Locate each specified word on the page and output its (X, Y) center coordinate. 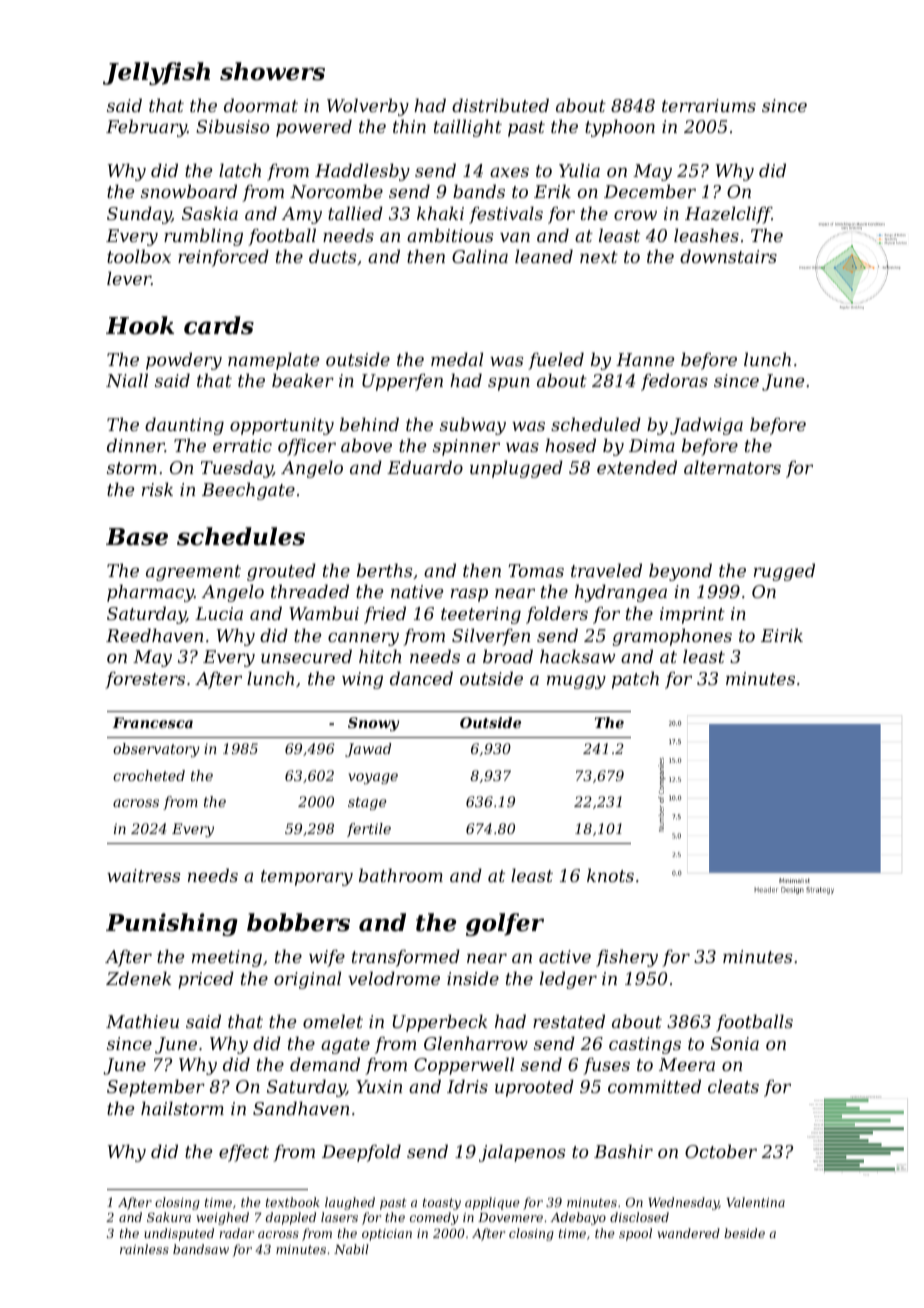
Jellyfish (156, 73)
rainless (144, 1249)
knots (610, 875)
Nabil (351, 1249)
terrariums (709, 105)
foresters (145, 680)
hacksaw (577, 656)
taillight (468, 128)
